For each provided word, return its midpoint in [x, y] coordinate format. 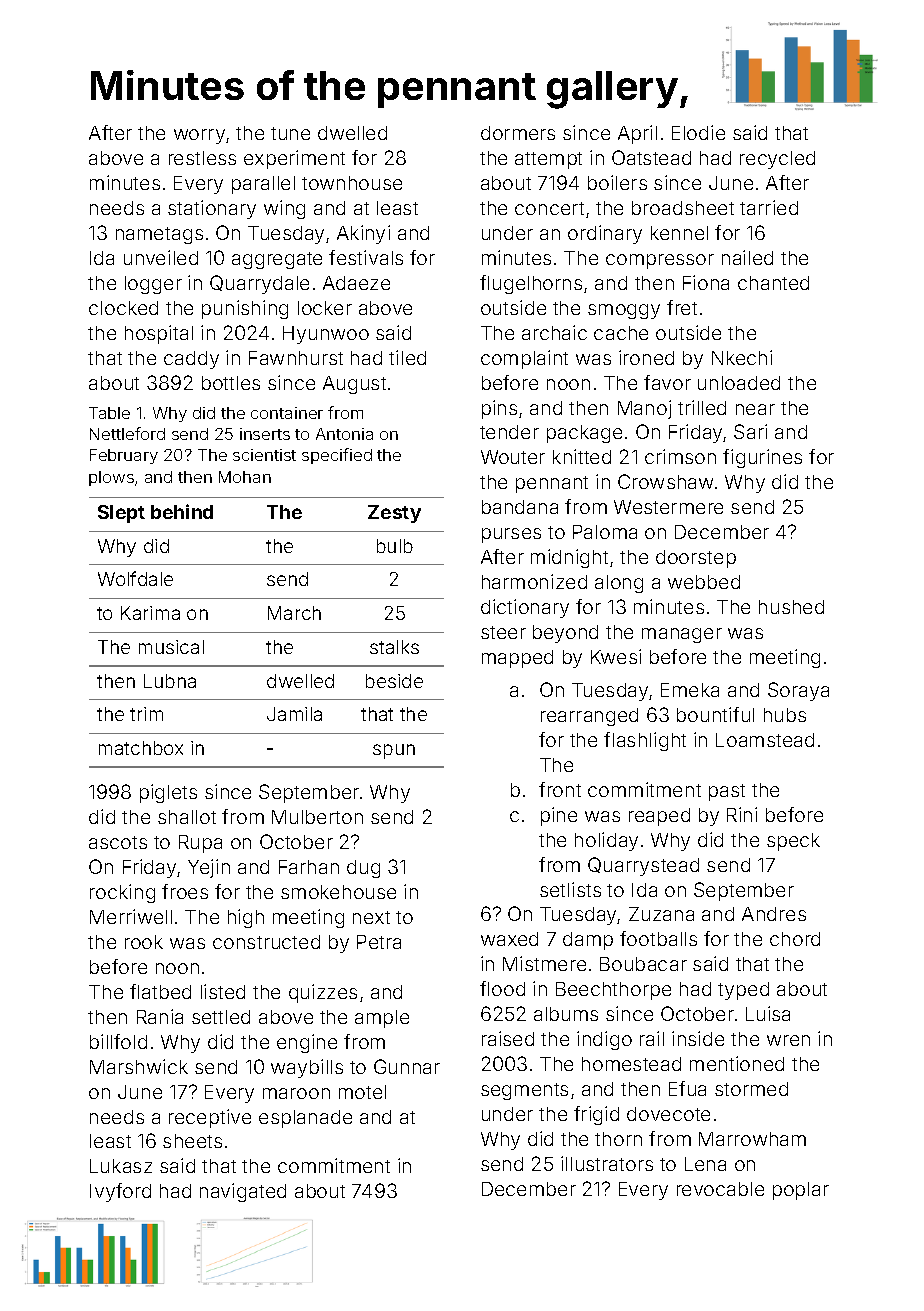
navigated [243, 1192]
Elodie [698, 132]
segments [524, 1091]
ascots [118, 842]
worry [199, 136]
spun [394, 751]
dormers [518, 133]
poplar [801, 1191]
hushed [791, 607]
